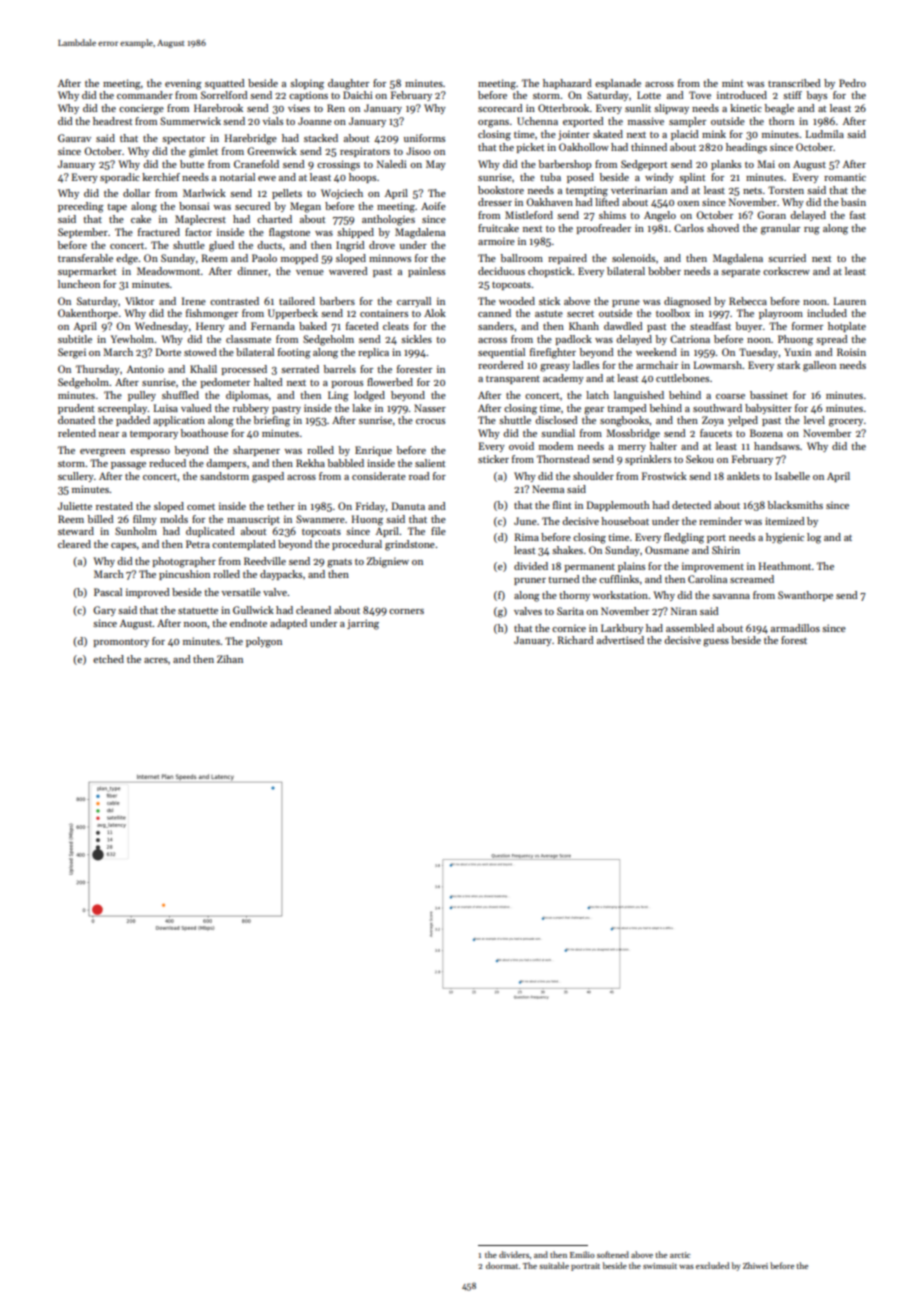 The image size is (924, 1308). What do you see at coordinates (575, 640) in the document?
I see `Richard` at bounding box center [575, 640].
